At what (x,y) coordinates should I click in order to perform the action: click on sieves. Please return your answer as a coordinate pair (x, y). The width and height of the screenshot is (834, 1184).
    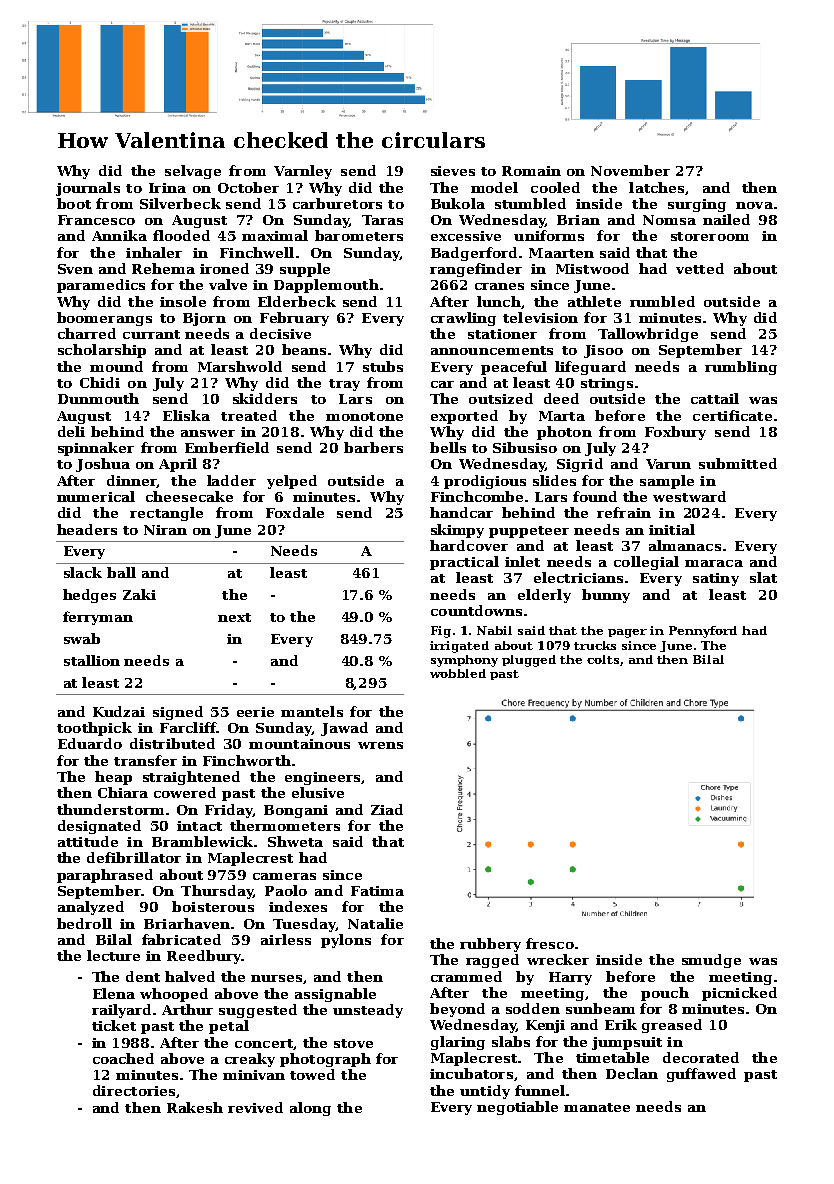
    Looking at the image, I should click on (453, 171).
